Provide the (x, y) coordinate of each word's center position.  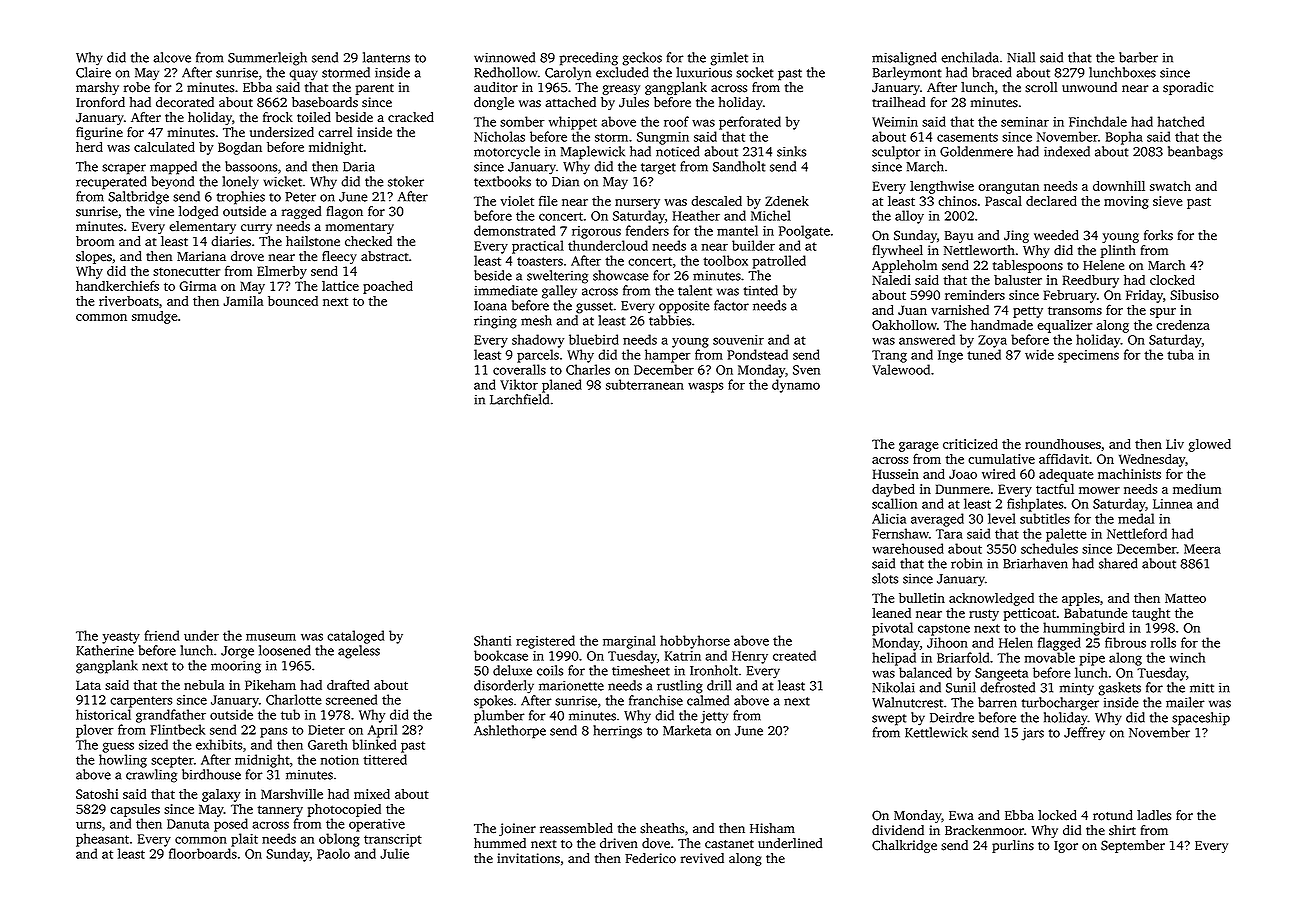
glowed (1210, 445)
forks (1158, 235)
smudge (155, 317)
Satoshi (97, 794)
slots (885, 578)
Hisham (772, 828)
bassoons (251, 166)
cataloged (355, 637)
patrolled (779, 262)
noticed (678, 151)
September (1133, 846)
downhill (1119, 186)
